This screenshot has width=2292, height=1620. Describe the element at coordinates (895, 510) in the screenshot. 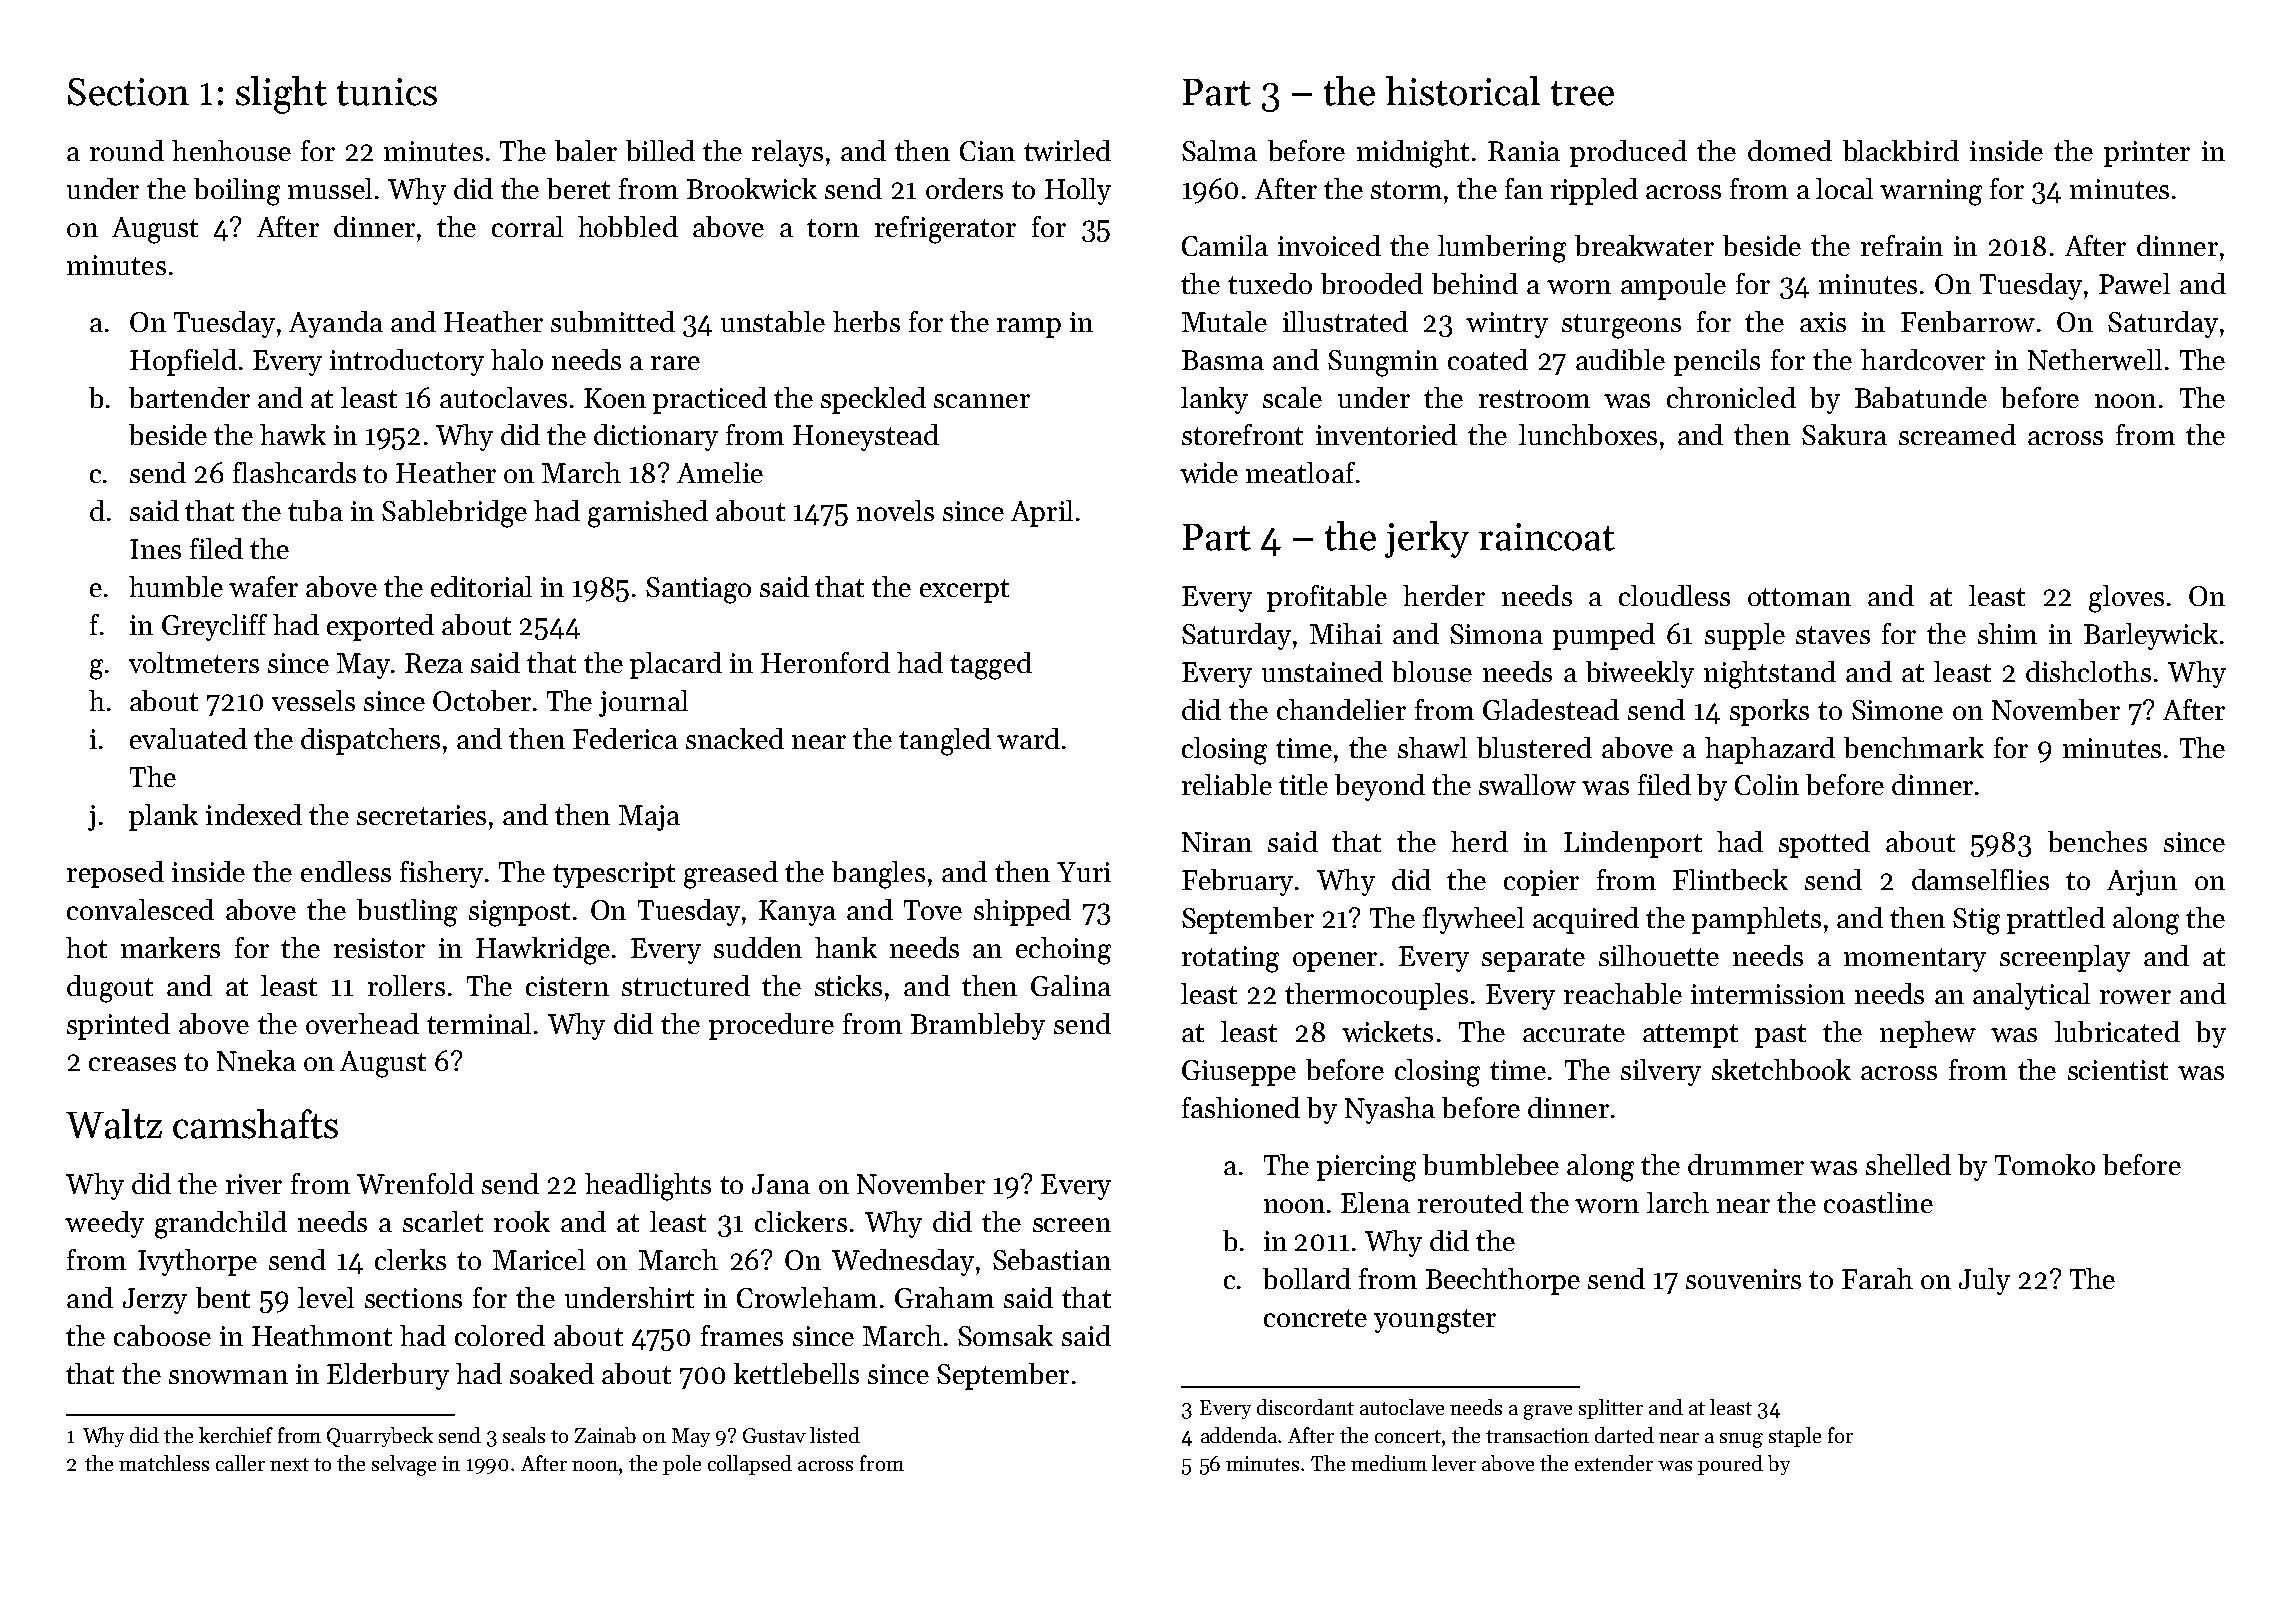

I see `novels` at that location.
